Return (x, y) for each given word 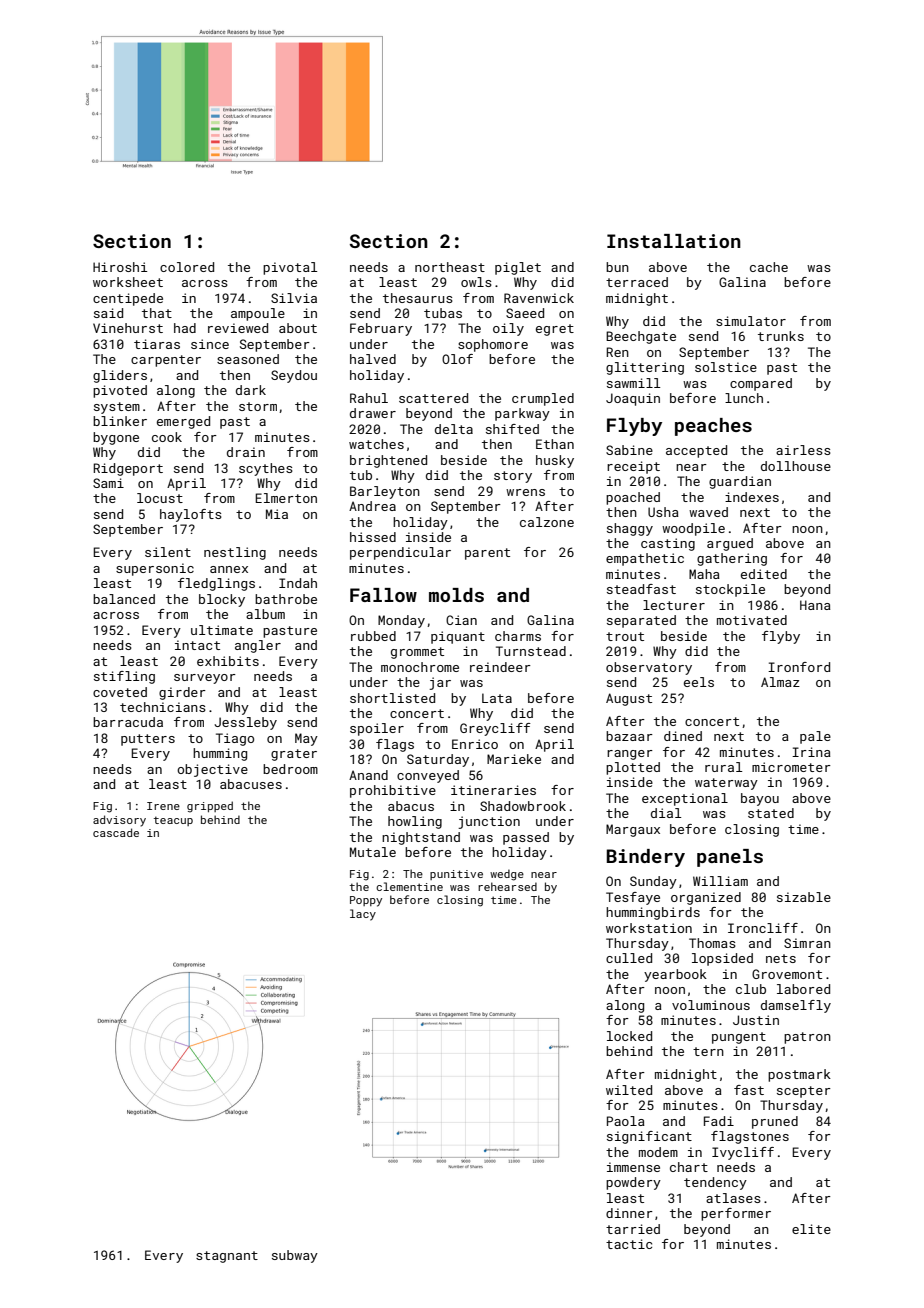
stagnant (227, 1257)
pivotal (290, 268)
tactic (629, 1244)
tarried (633, 1229)
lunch (744, 398)
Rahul (369, 398)
